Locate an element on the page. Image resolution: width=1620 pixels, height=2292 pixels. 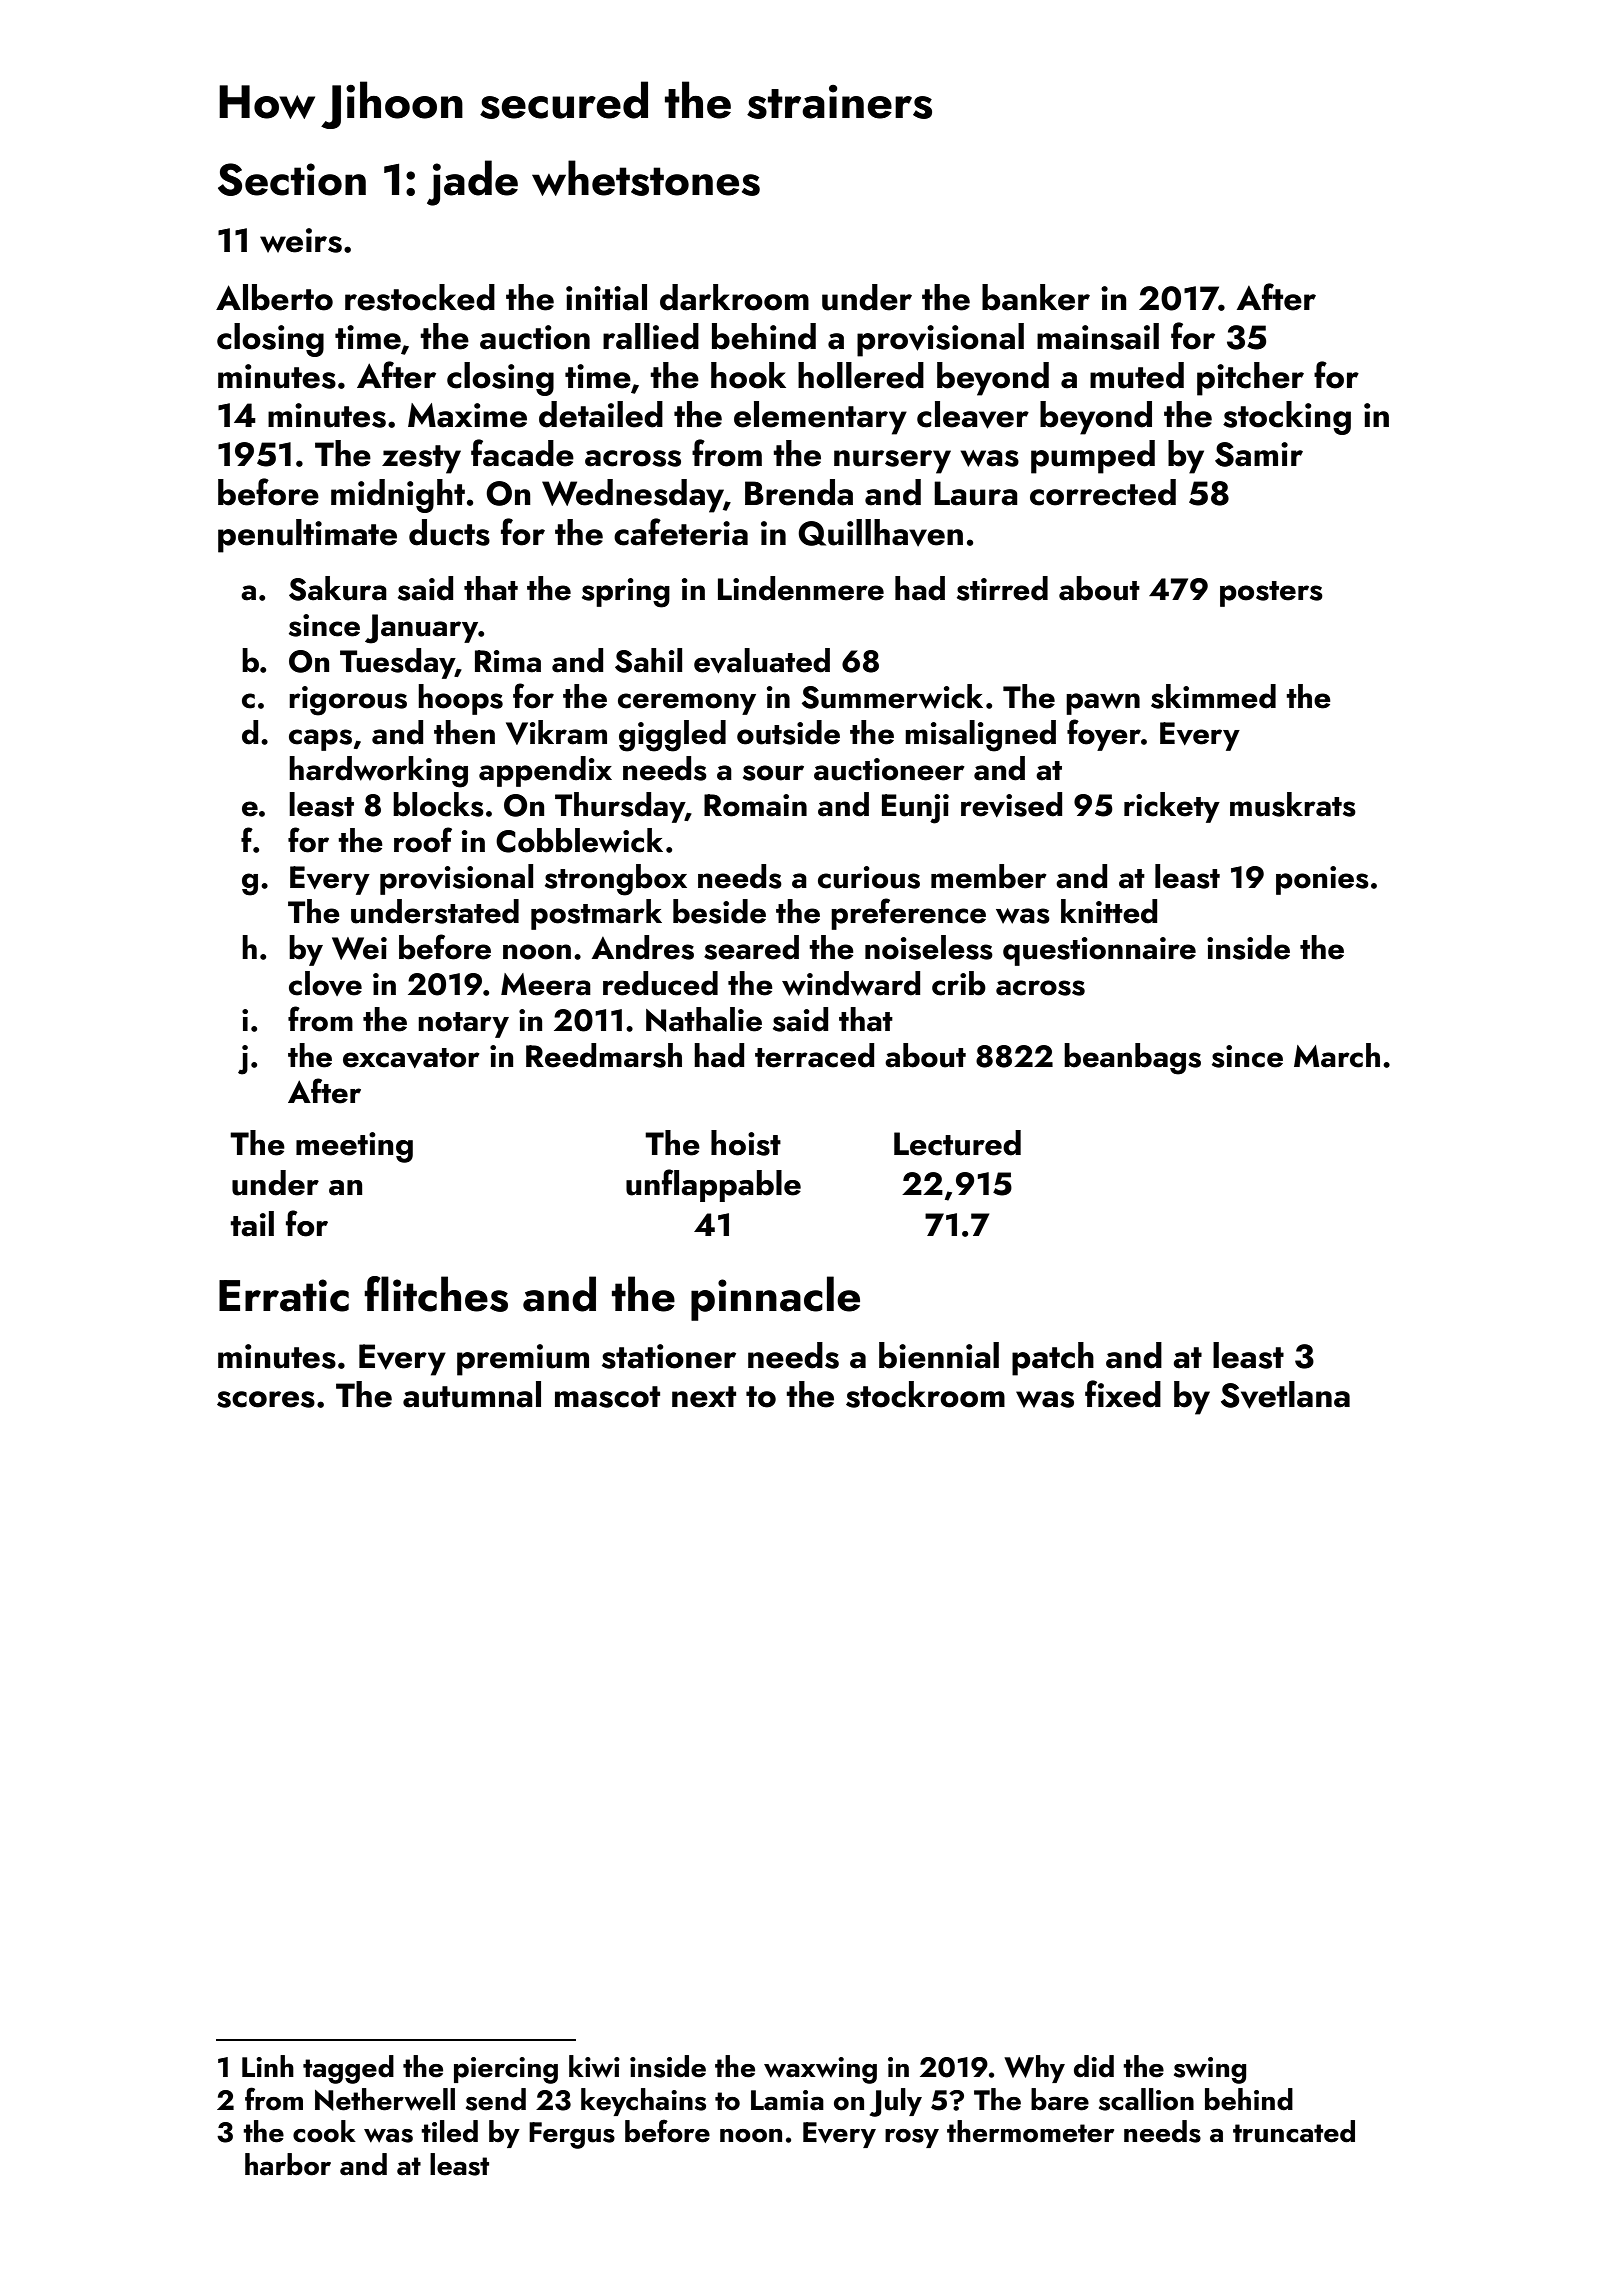
flitches is located at coordinates (436, 1294).
